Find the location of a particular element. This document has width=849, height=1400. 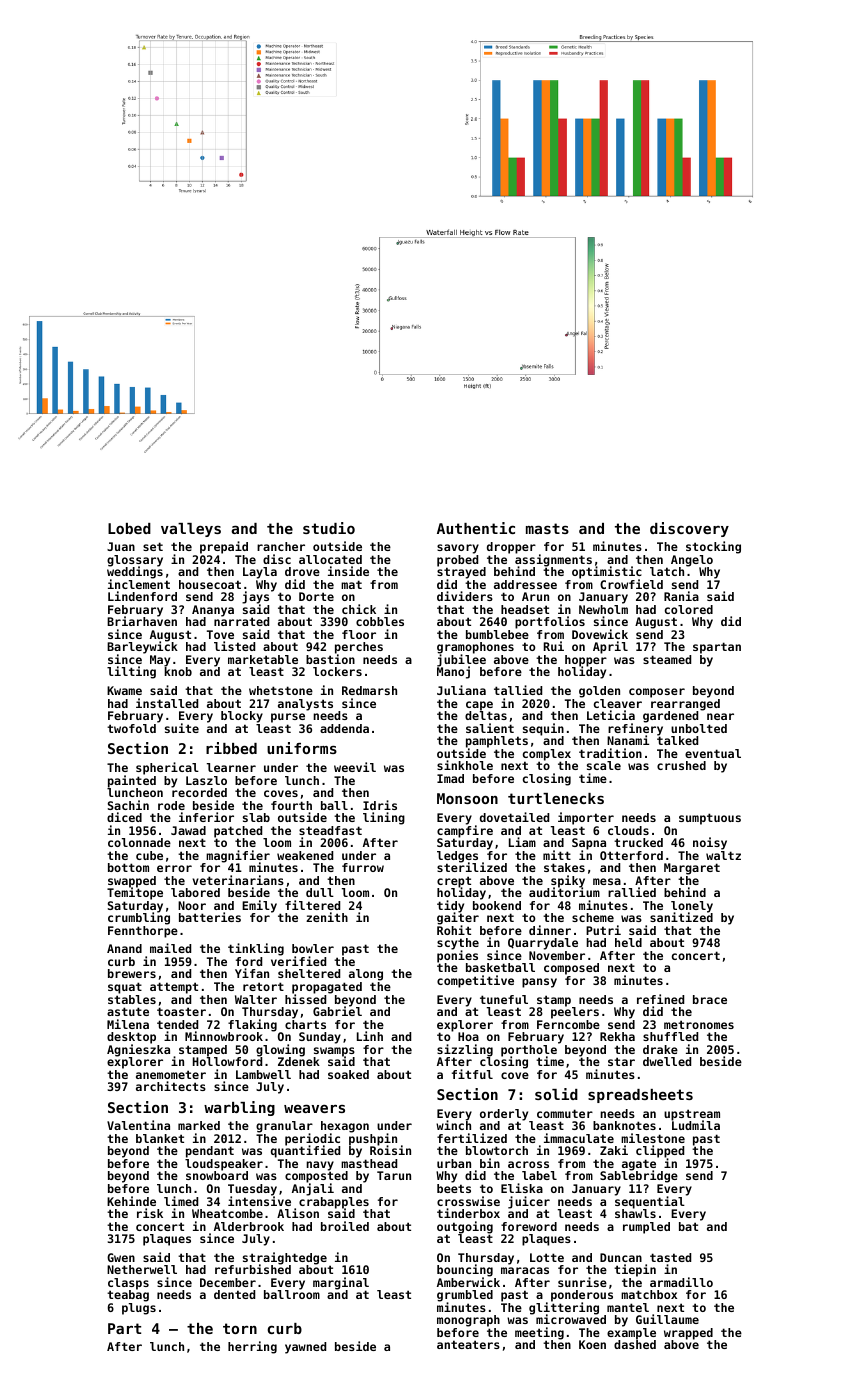

Rohit is located at coordinates (454, 930).
